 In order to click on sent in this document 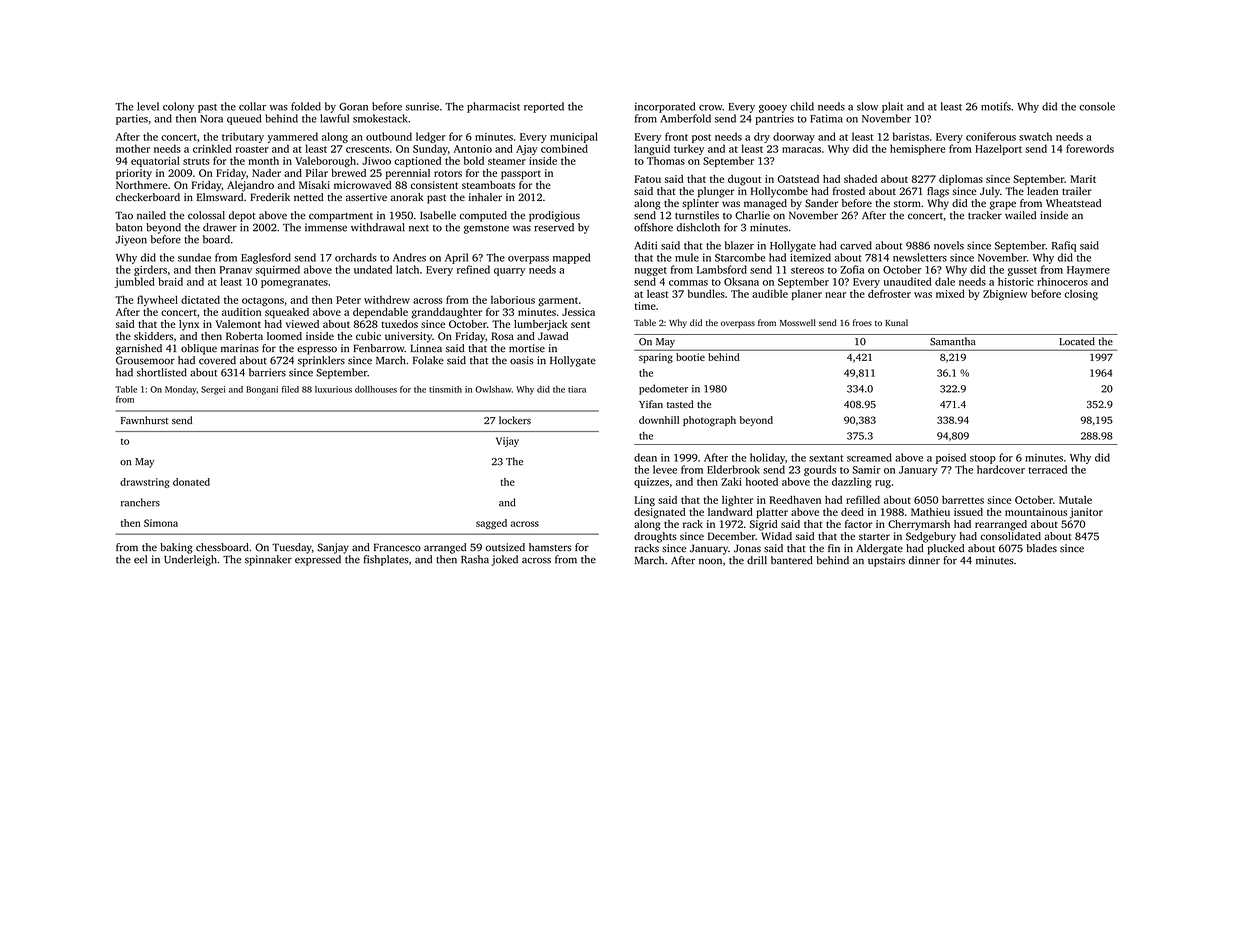, I will do `click(580, 324)`.
